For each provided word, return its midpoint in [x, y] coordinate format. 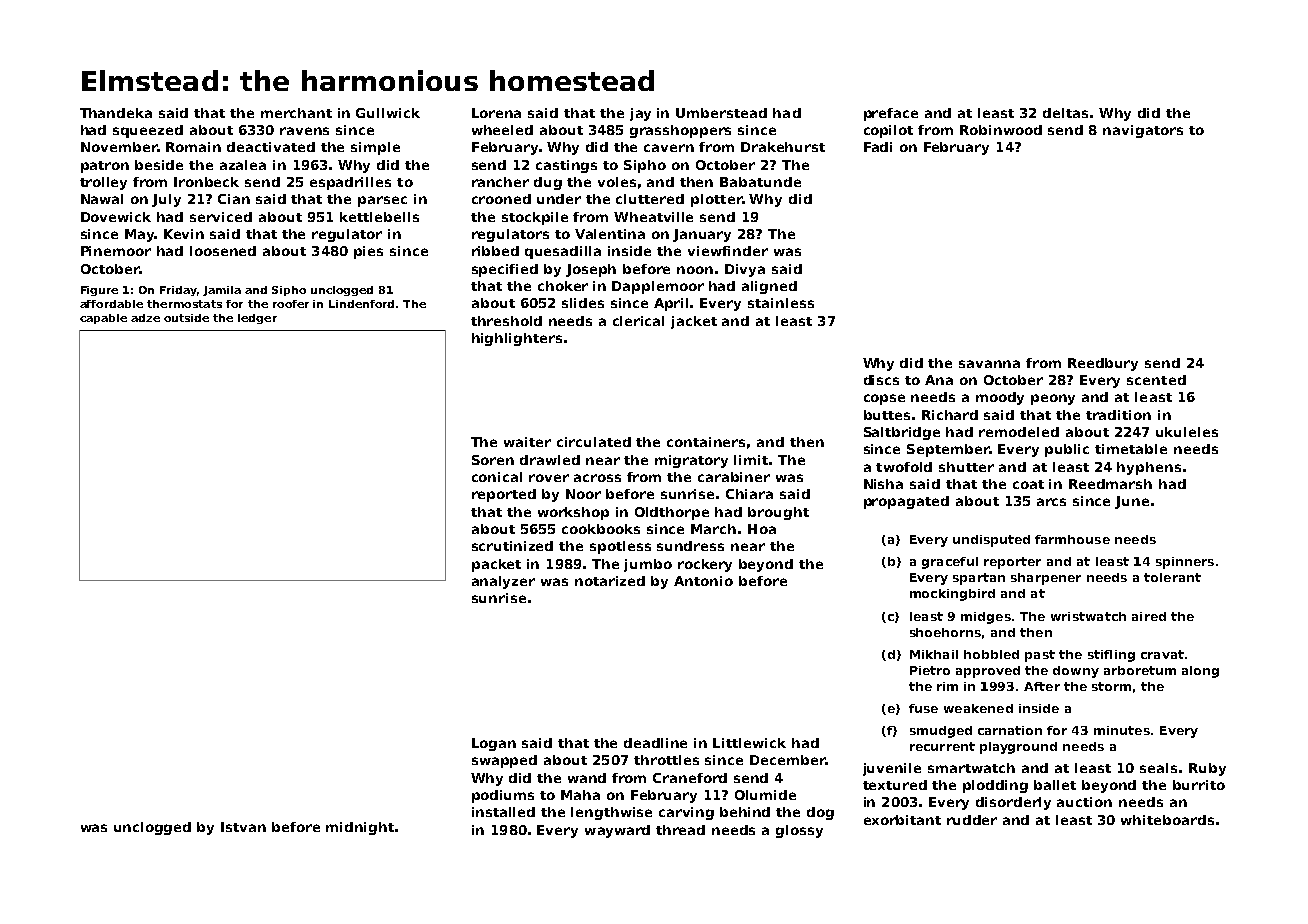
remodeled [1019, 432]
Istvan [243, 827]
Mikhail [934, 654]
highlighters [517, 339]
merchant [296, 113]
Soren [493, 460]
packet [496, 565]
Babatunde [760, 182]
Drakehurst [783, 147]
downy [1076, 672]
